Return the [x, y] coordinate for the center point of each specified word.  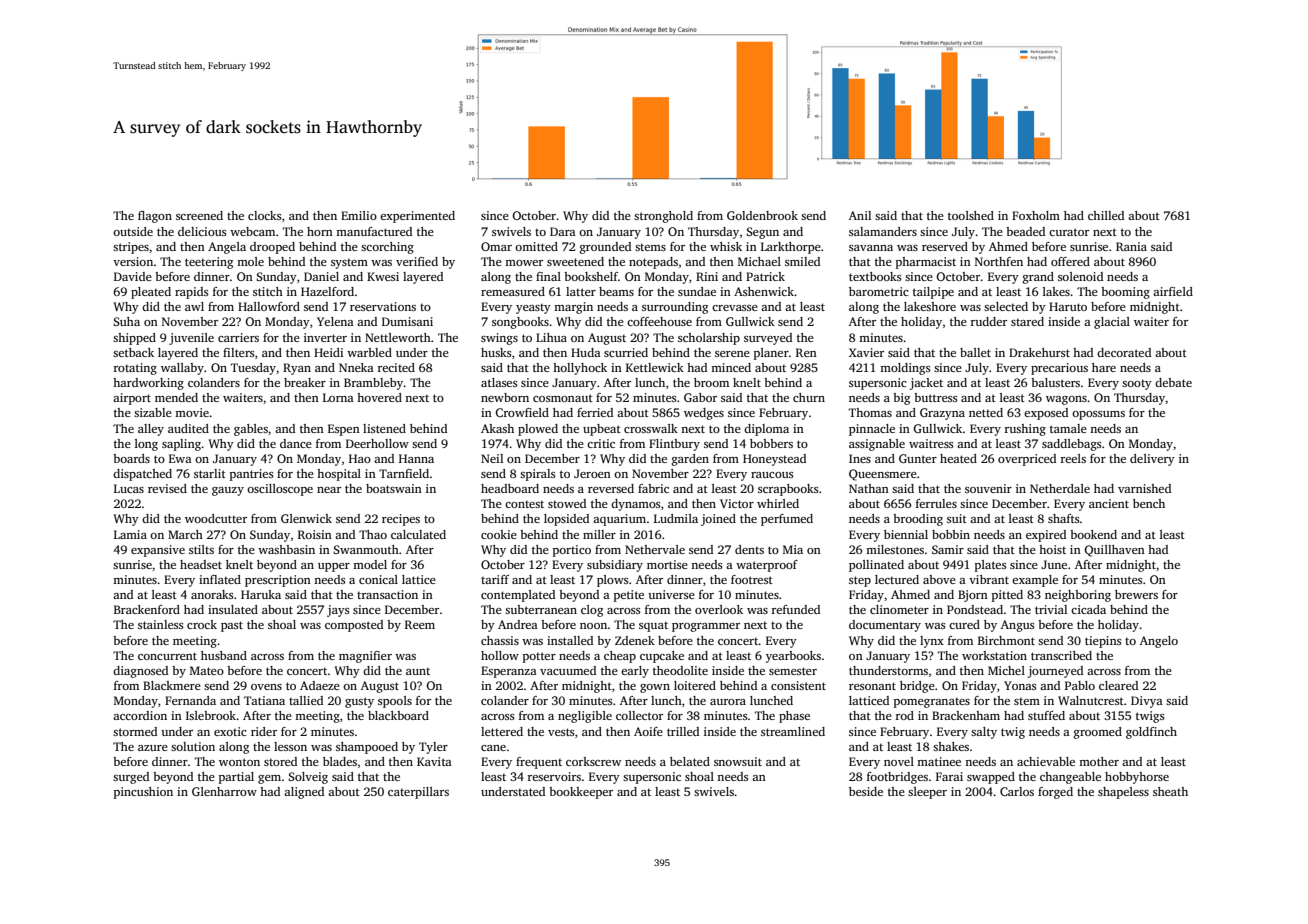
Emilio [359, 215]
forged [1055, 793]
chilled [1106, 215]
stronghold [663, 217]
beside [866, 791]
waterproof [767, 566]
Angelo [1159, 642]
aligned [304, 793]
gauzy [228, 491]
